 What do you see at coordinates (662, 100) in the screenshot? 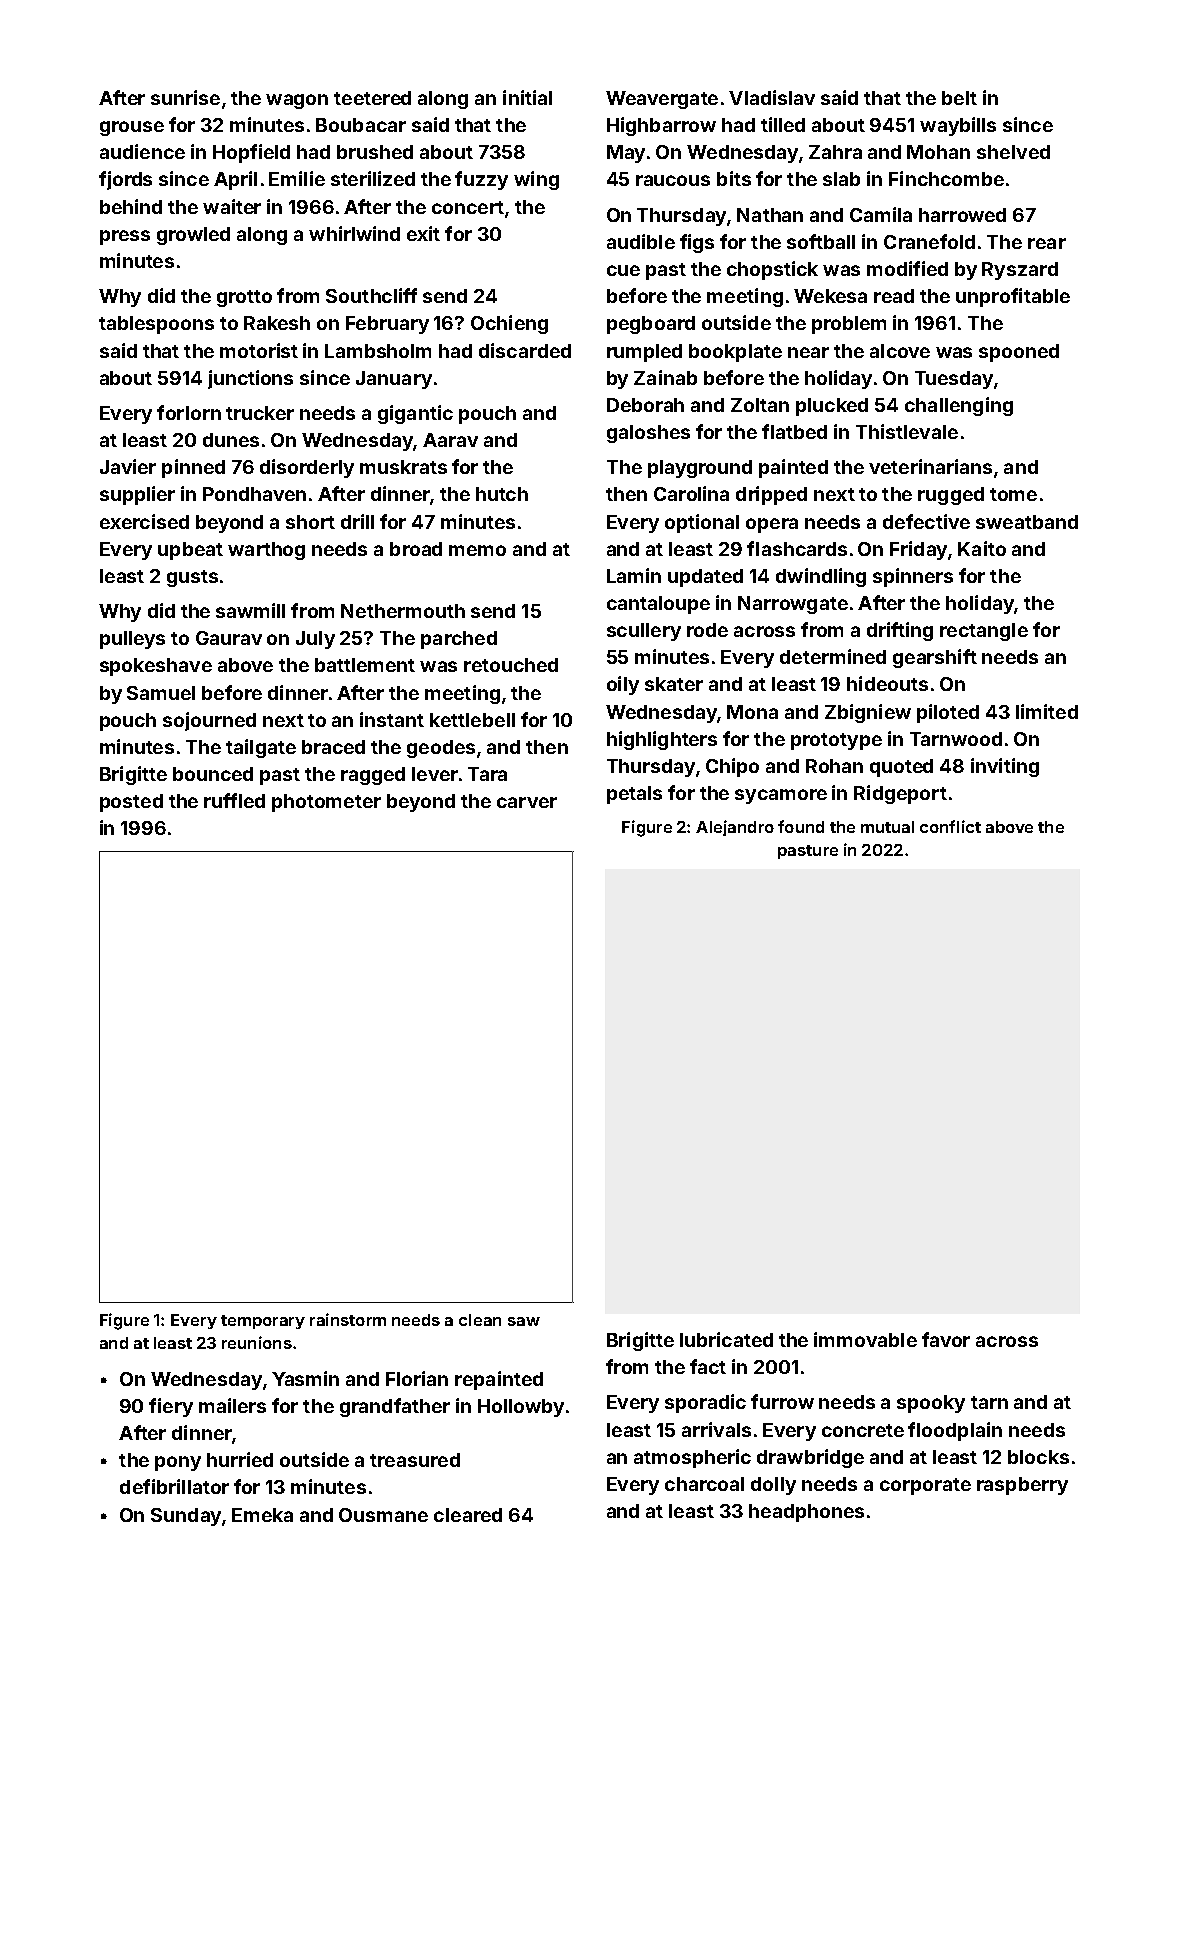
I see `Weavergate` at bounding box center [662, 100].
